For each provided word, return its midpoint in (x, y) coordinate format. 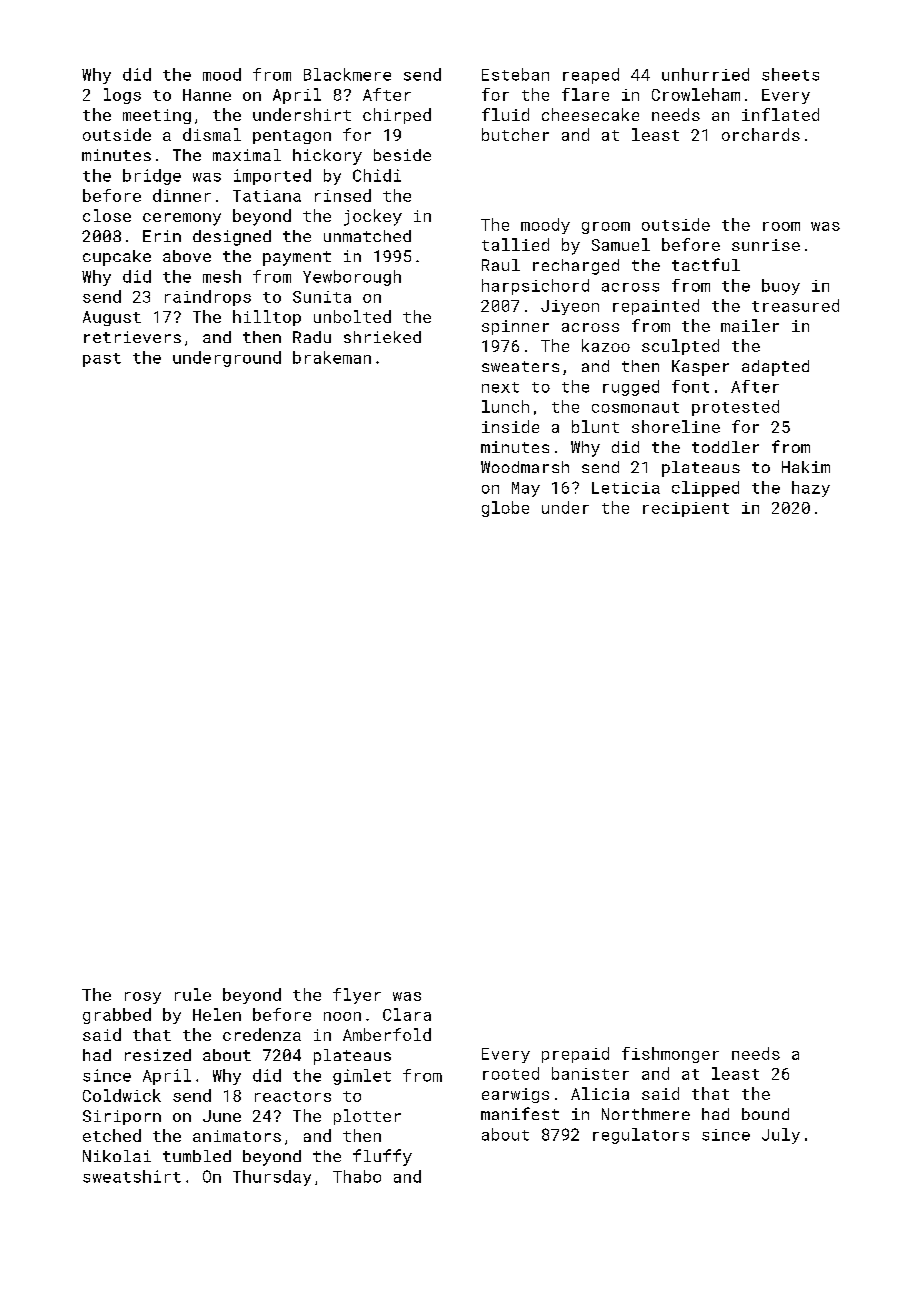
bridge (152, 177)
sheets (790, 74)
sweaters (520, 366)
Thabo (357, 1176)
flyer (357, 996)
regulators (641, 1136)
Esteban (515, 74)
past (102, 360)
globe (505, 509)
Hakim (806, 467)
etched (112, 1135)
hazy (811, 489)
